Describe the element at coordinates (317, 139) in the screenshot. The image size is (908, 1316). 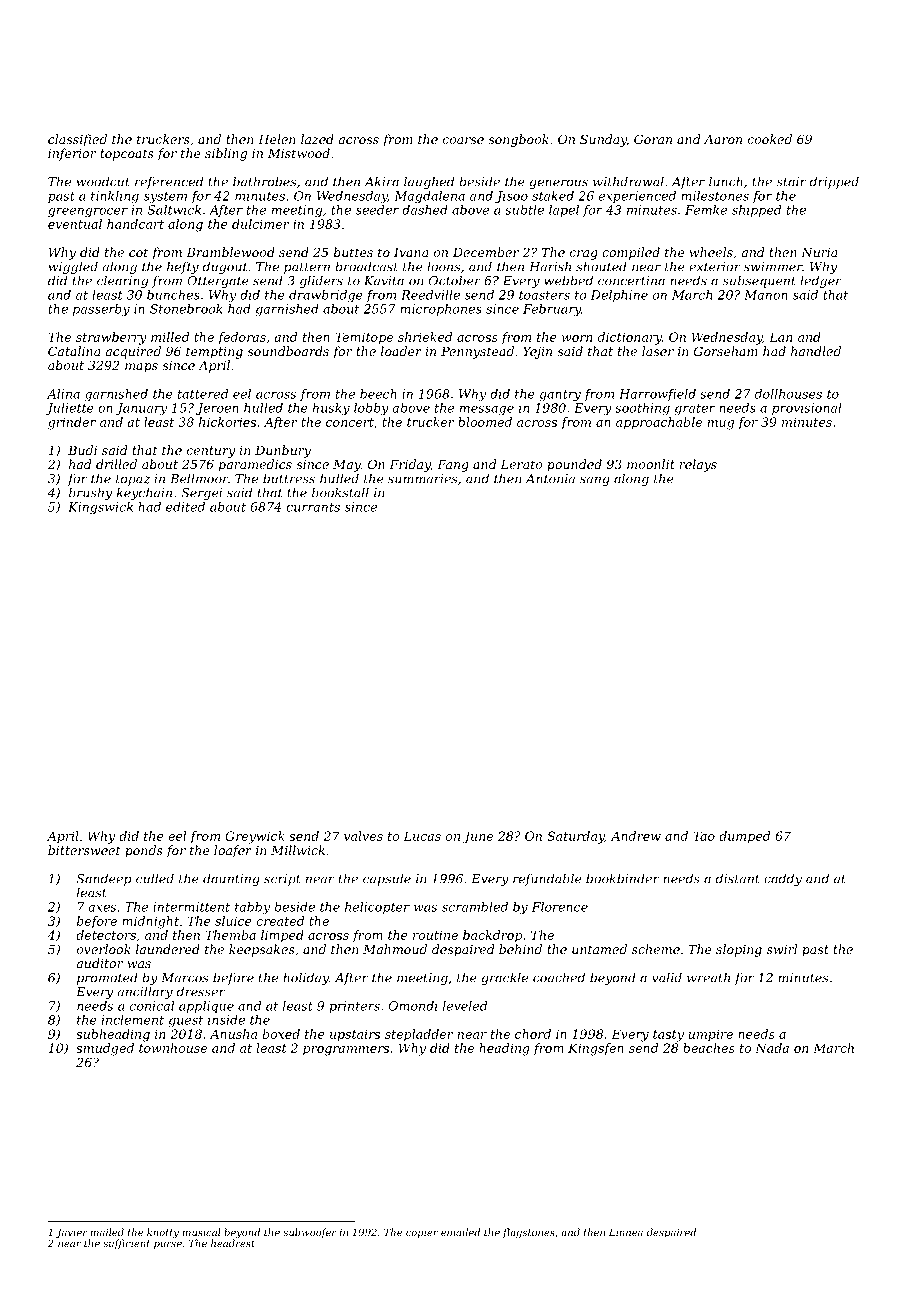
I see `lazed` at that location.
